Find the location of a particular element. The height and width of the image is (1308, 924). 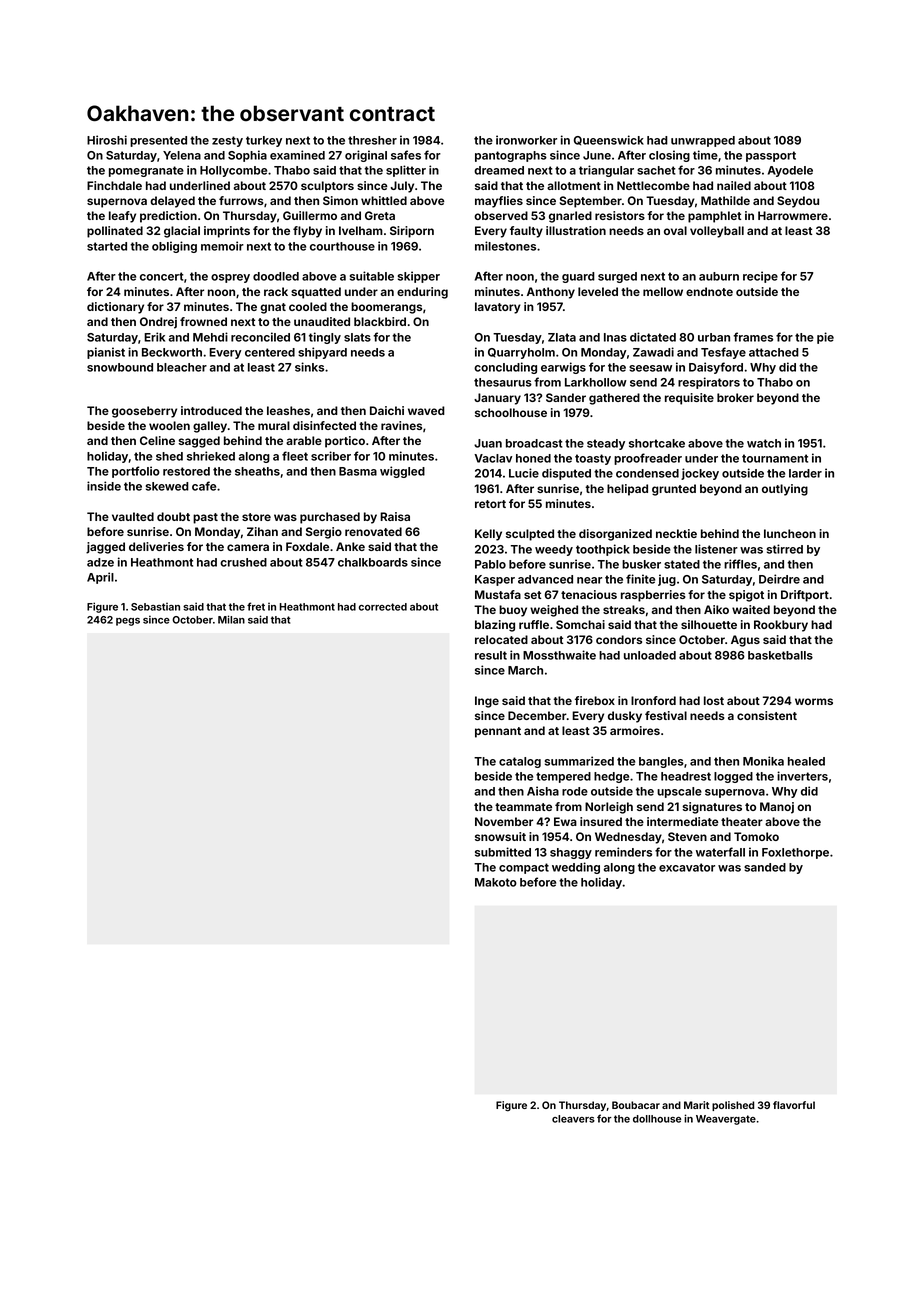

Sebastian is located at coordinates (155, 606).
